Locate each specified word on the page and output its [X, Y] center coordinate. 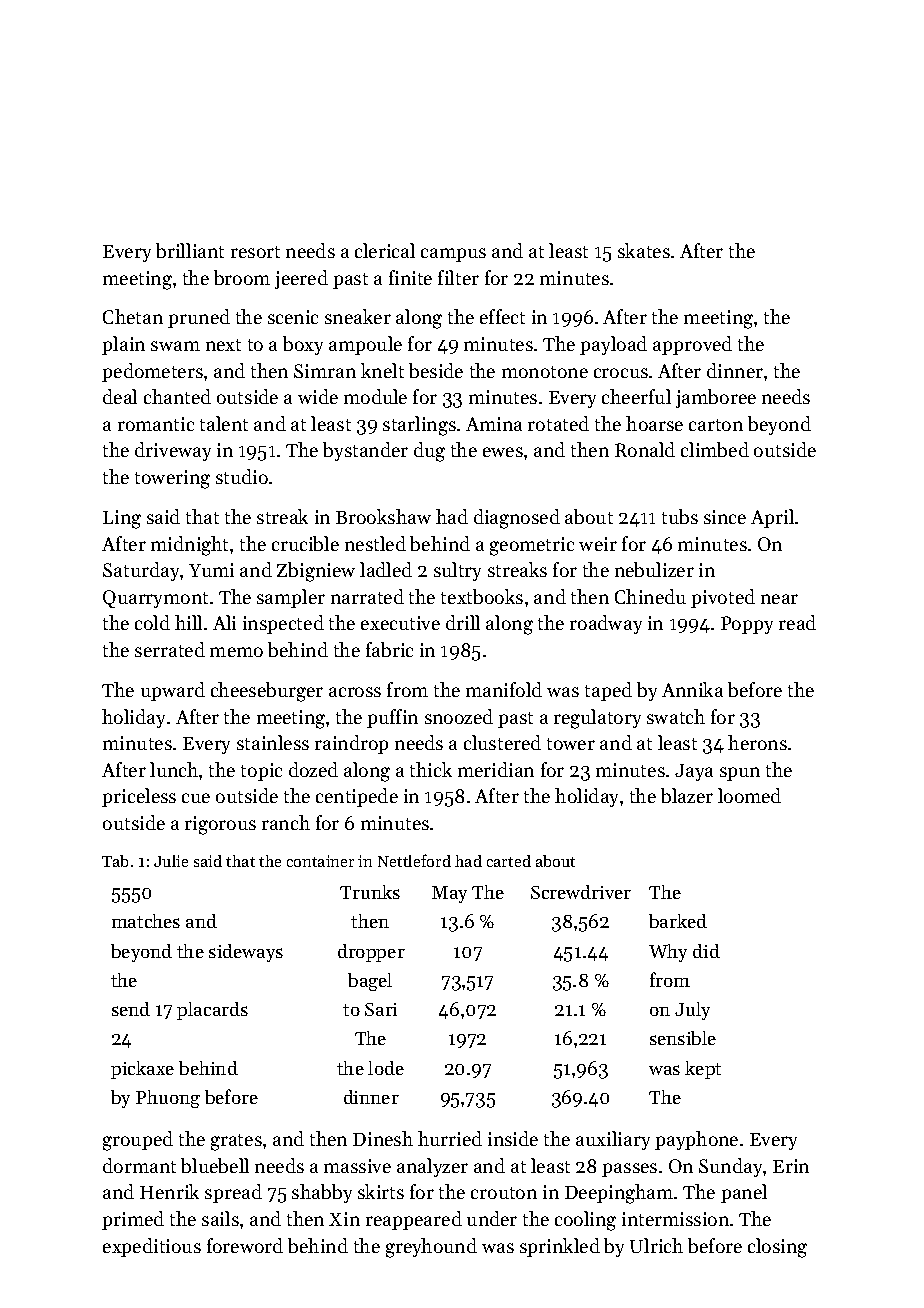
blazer [687, 795]
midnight [189, 546]
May [449, 894]
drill [463, 622]
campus [453, 255]
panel [744, 1193]
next [223, 345]
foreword [245, 1245]
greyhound [431, 1248]
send [131, 1009]
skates [644, 250]
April [772, 518]
